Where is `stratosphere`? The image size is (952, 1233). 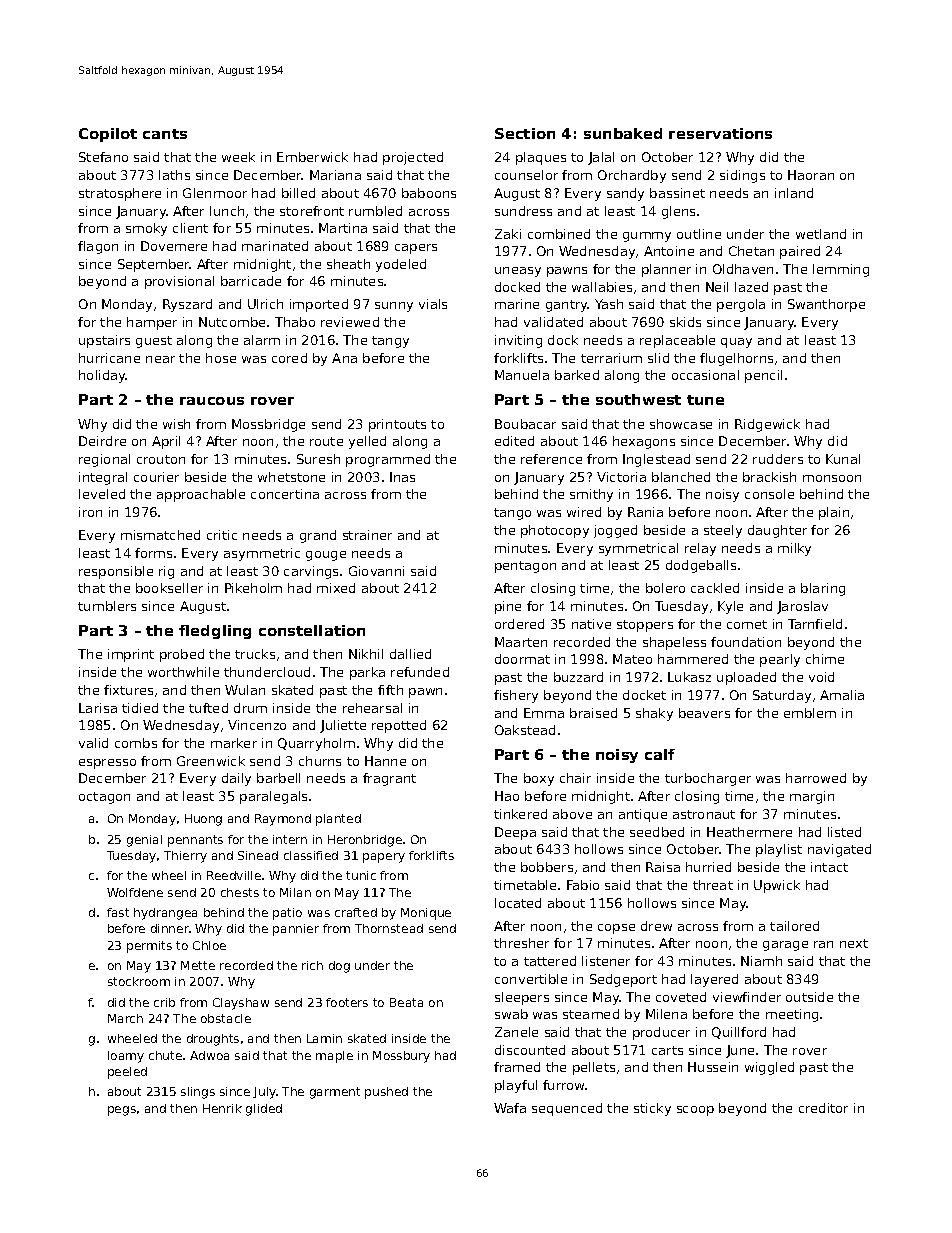
stratosphere is located at coordinates (120, 194).
